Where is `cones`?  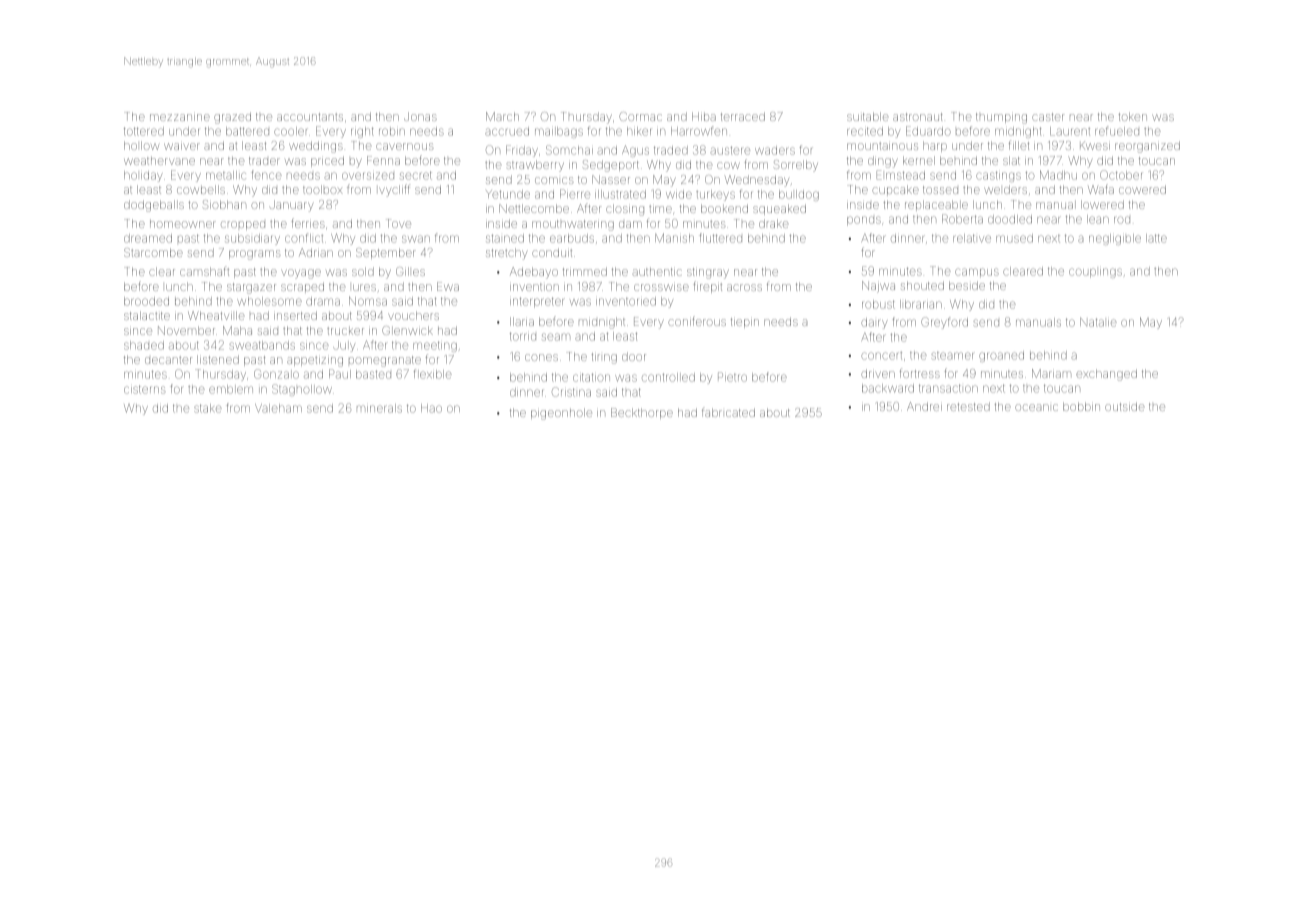 cones is located at coordinates (541, 357).
